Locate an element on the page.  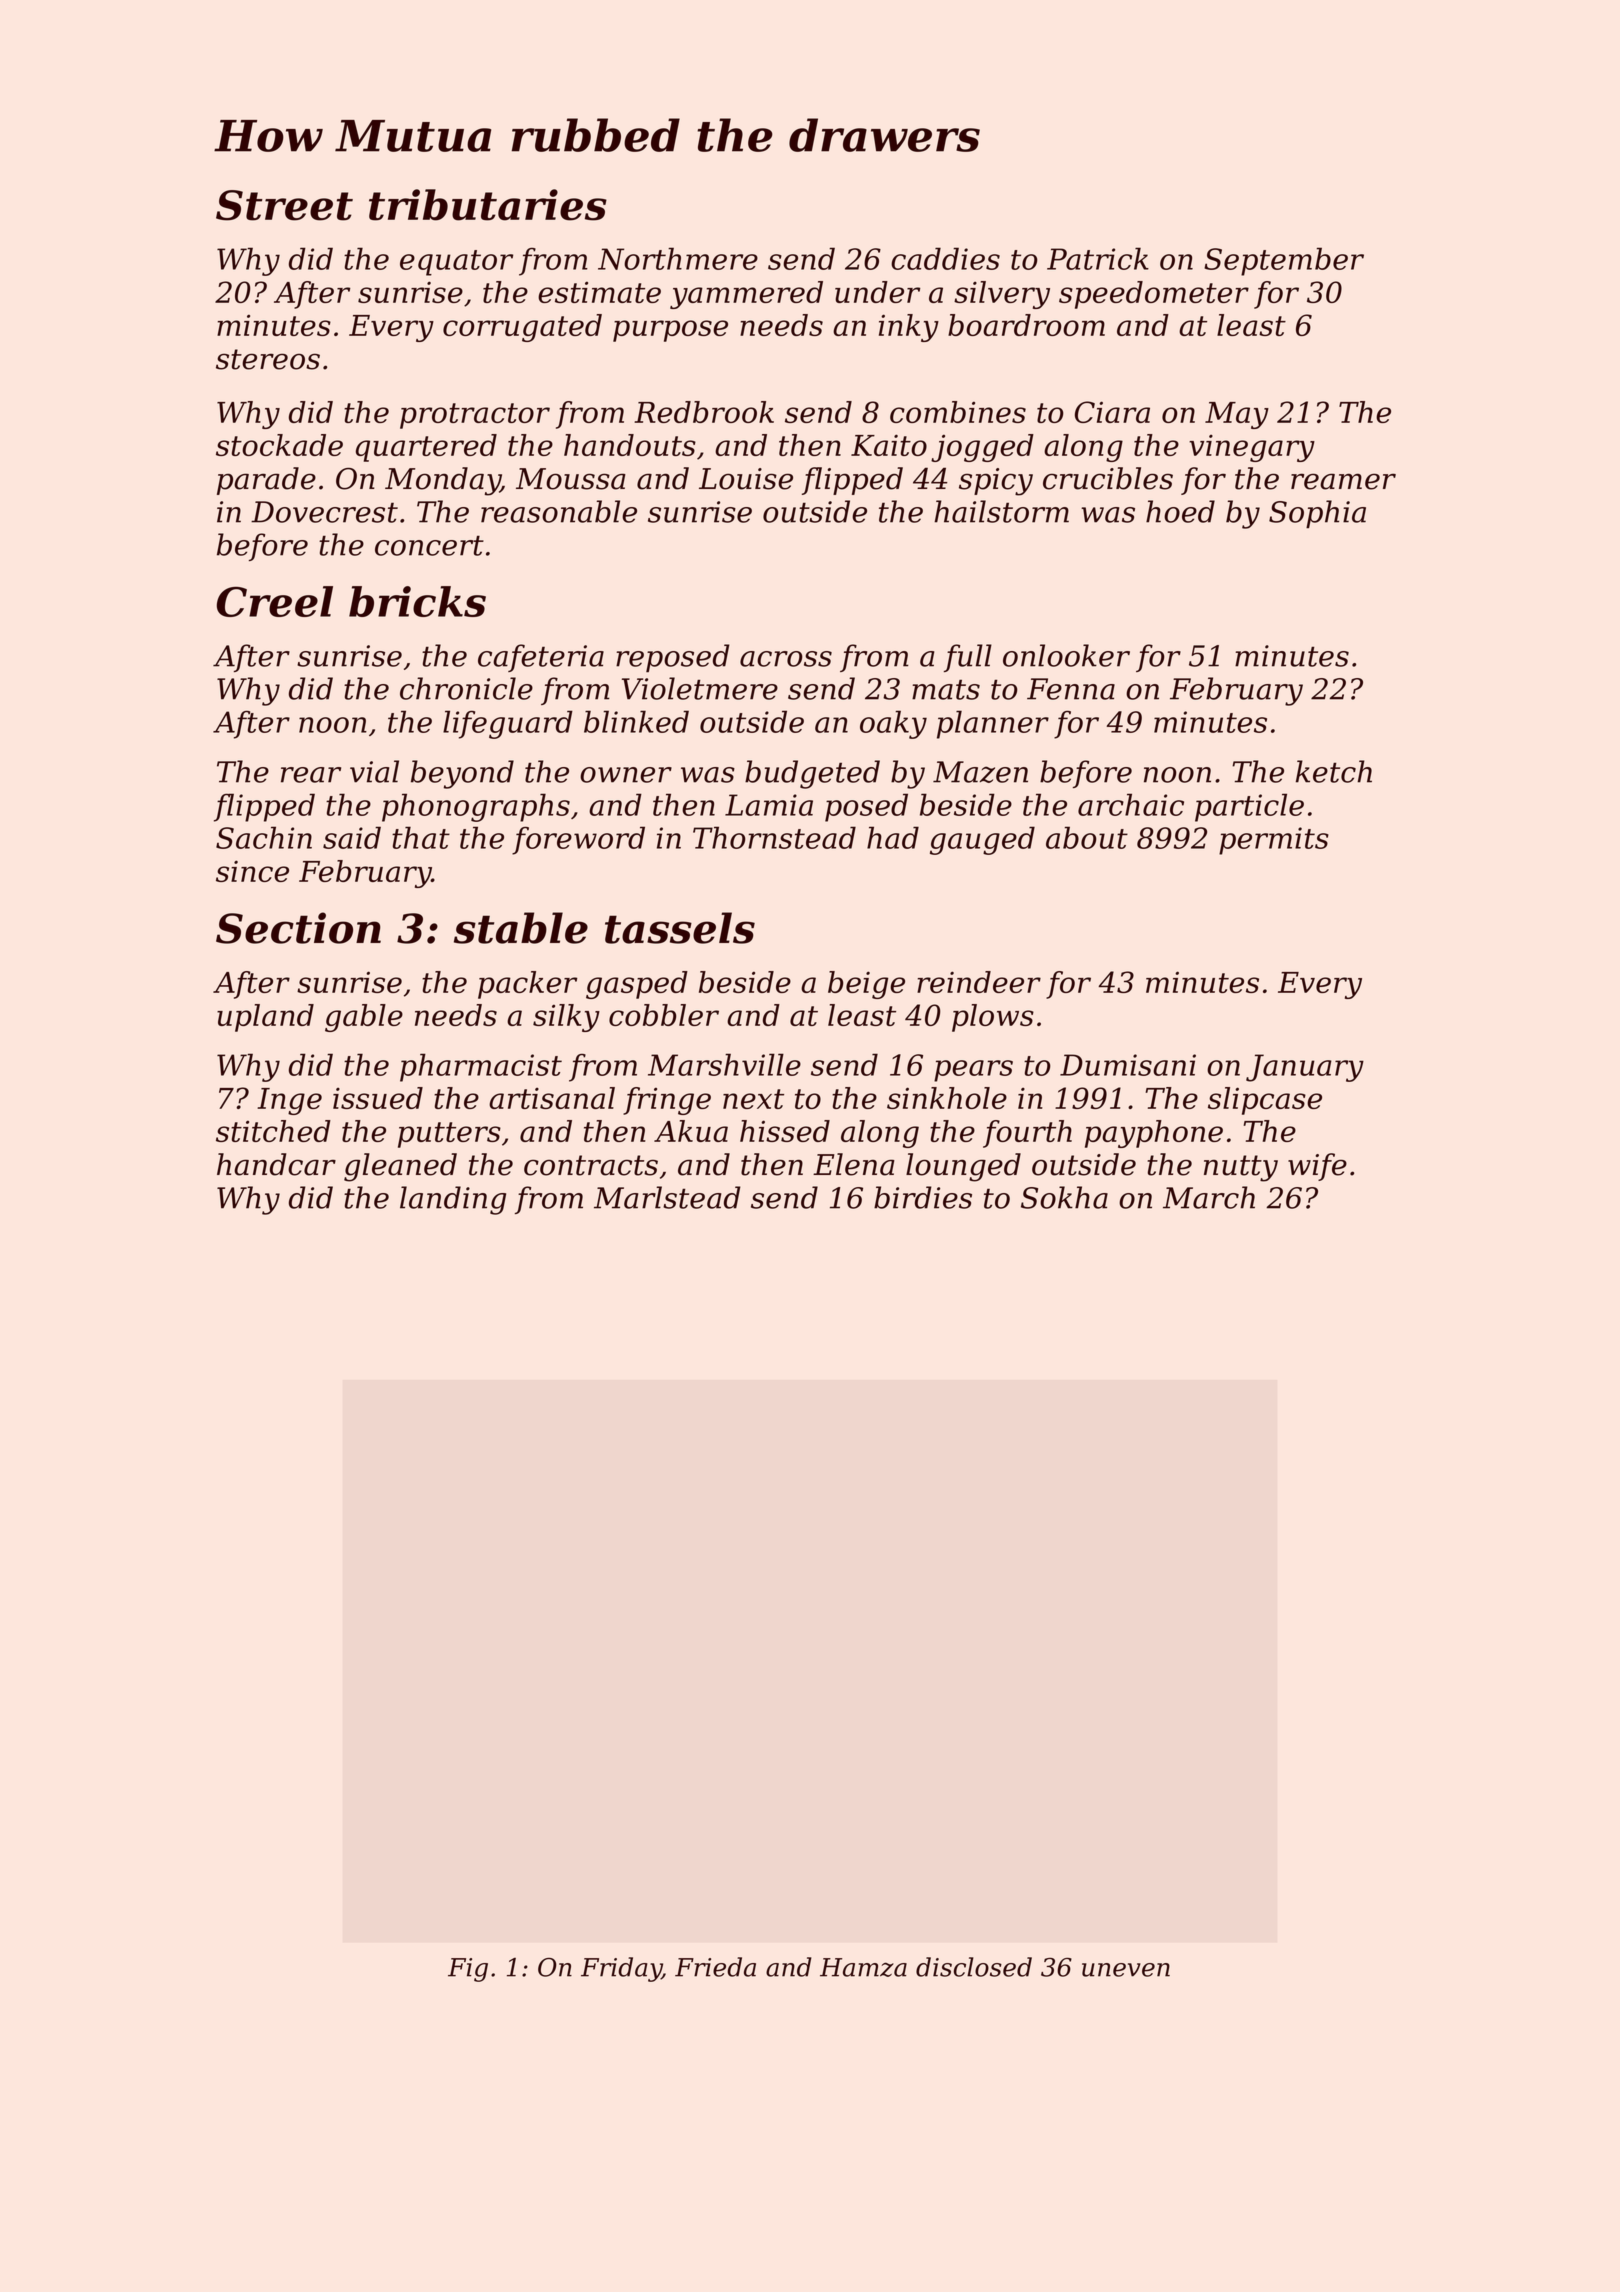
Redbrook is located at coordinates (704, 412).
